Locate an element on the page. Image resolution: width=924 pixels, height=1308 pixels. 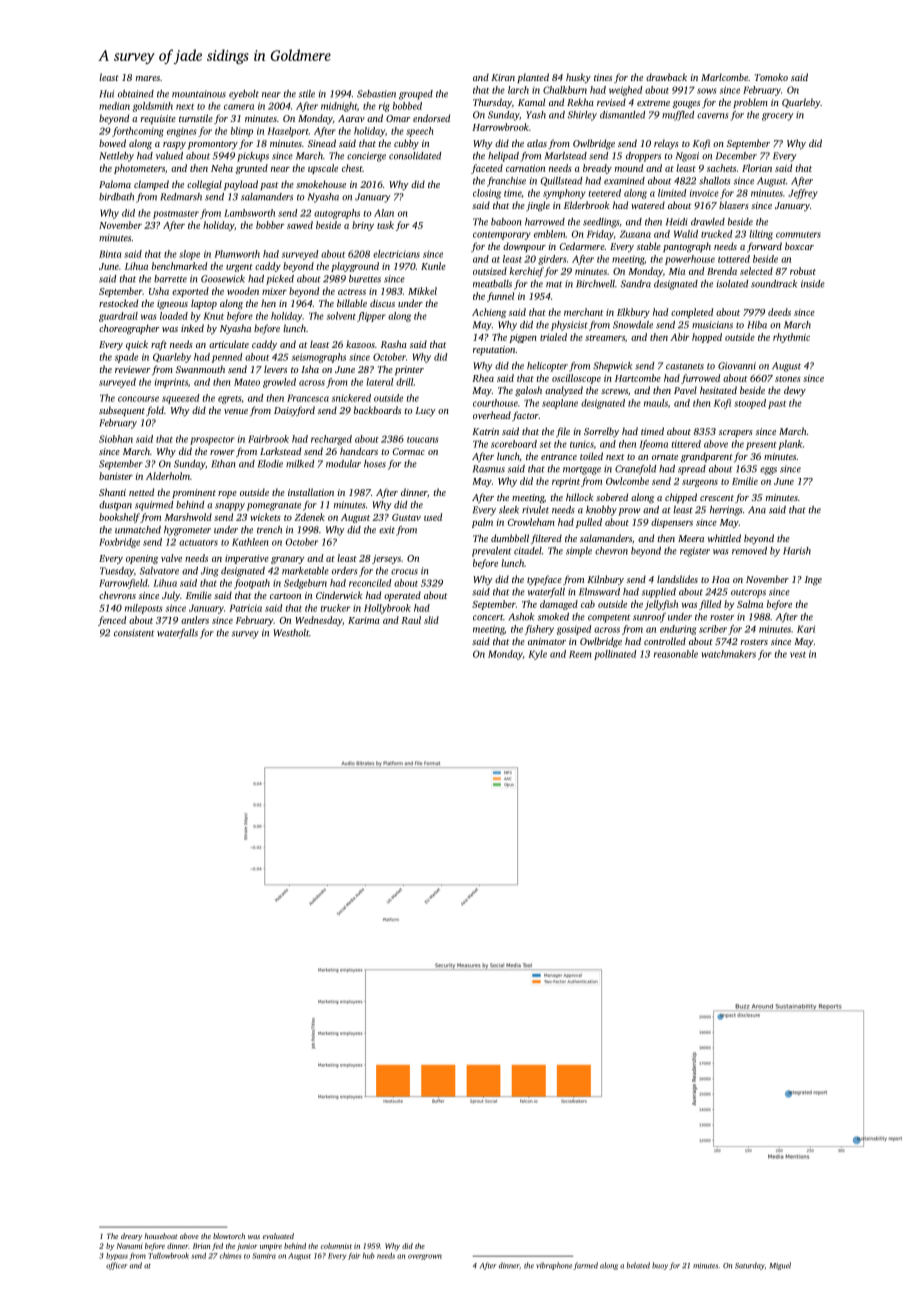
belated is located at coordinates (638, 1265).
